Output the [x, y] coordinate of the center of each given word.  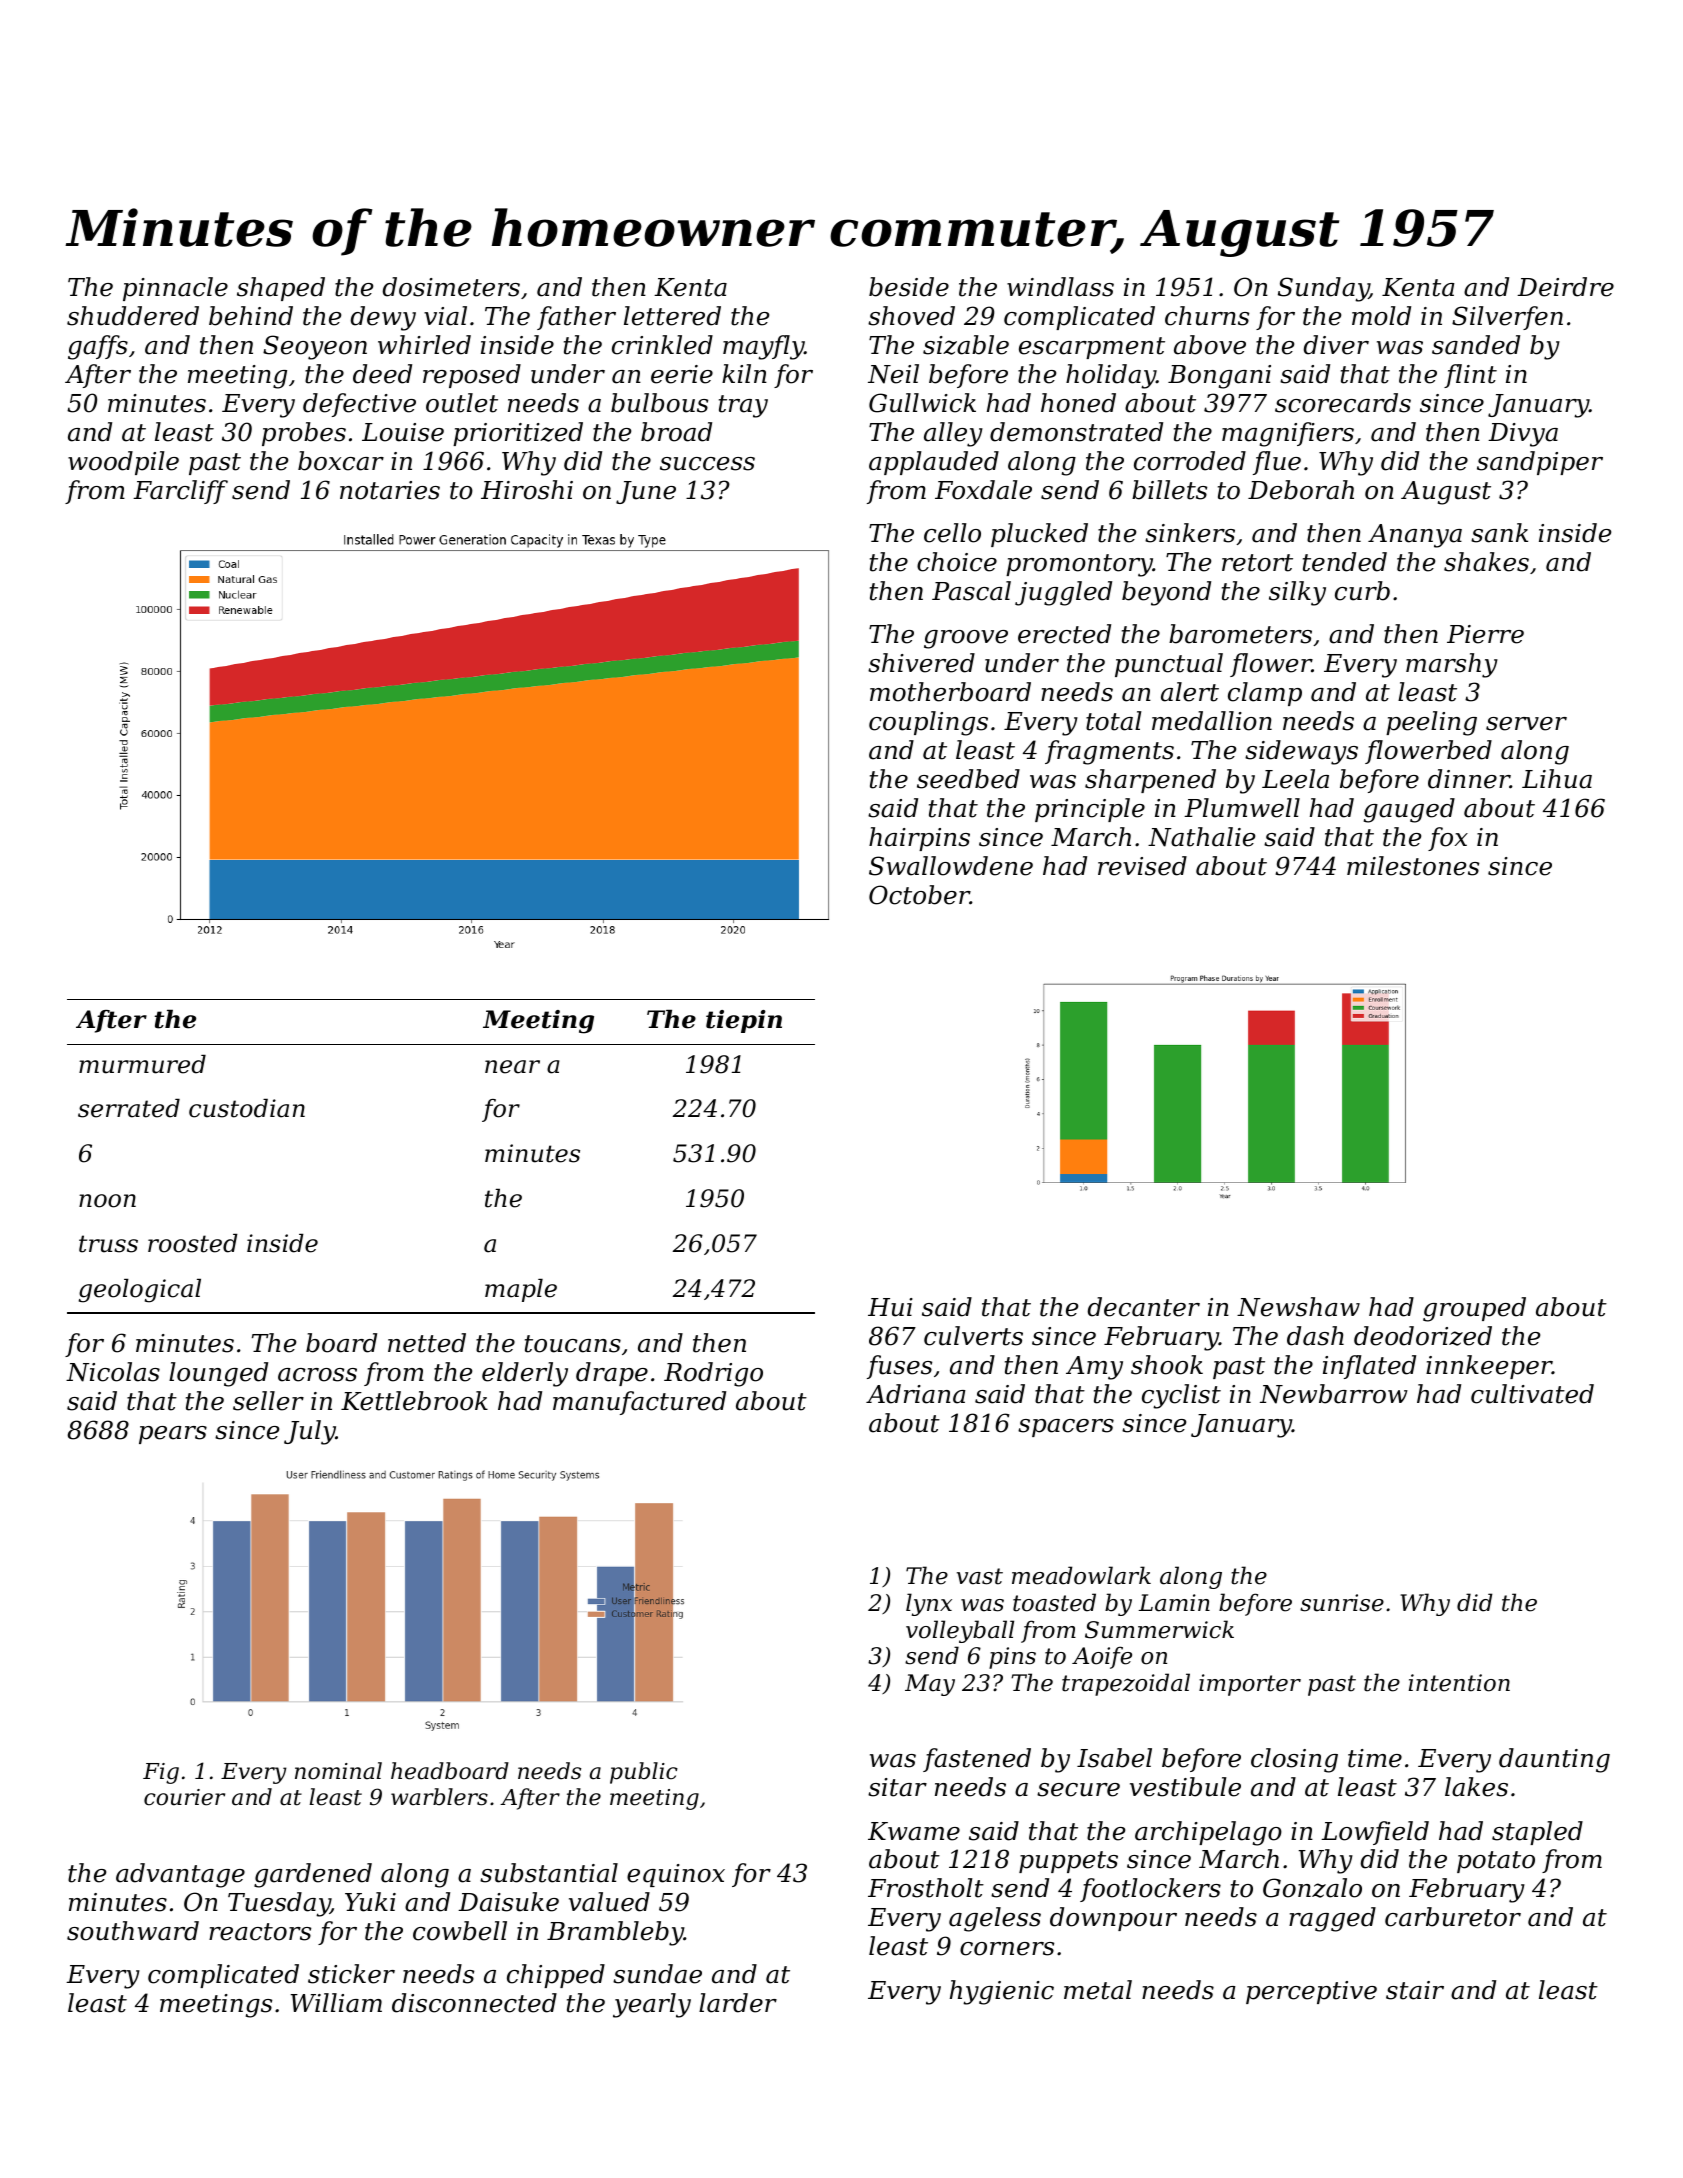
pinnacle [175, 289]
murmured [142, 1064]
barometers [1240, 634]
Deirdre [1565, 287]
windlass [1060, 287]
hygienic [1002, 1992]
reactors [260, 1932]
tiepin [744, 1021]
